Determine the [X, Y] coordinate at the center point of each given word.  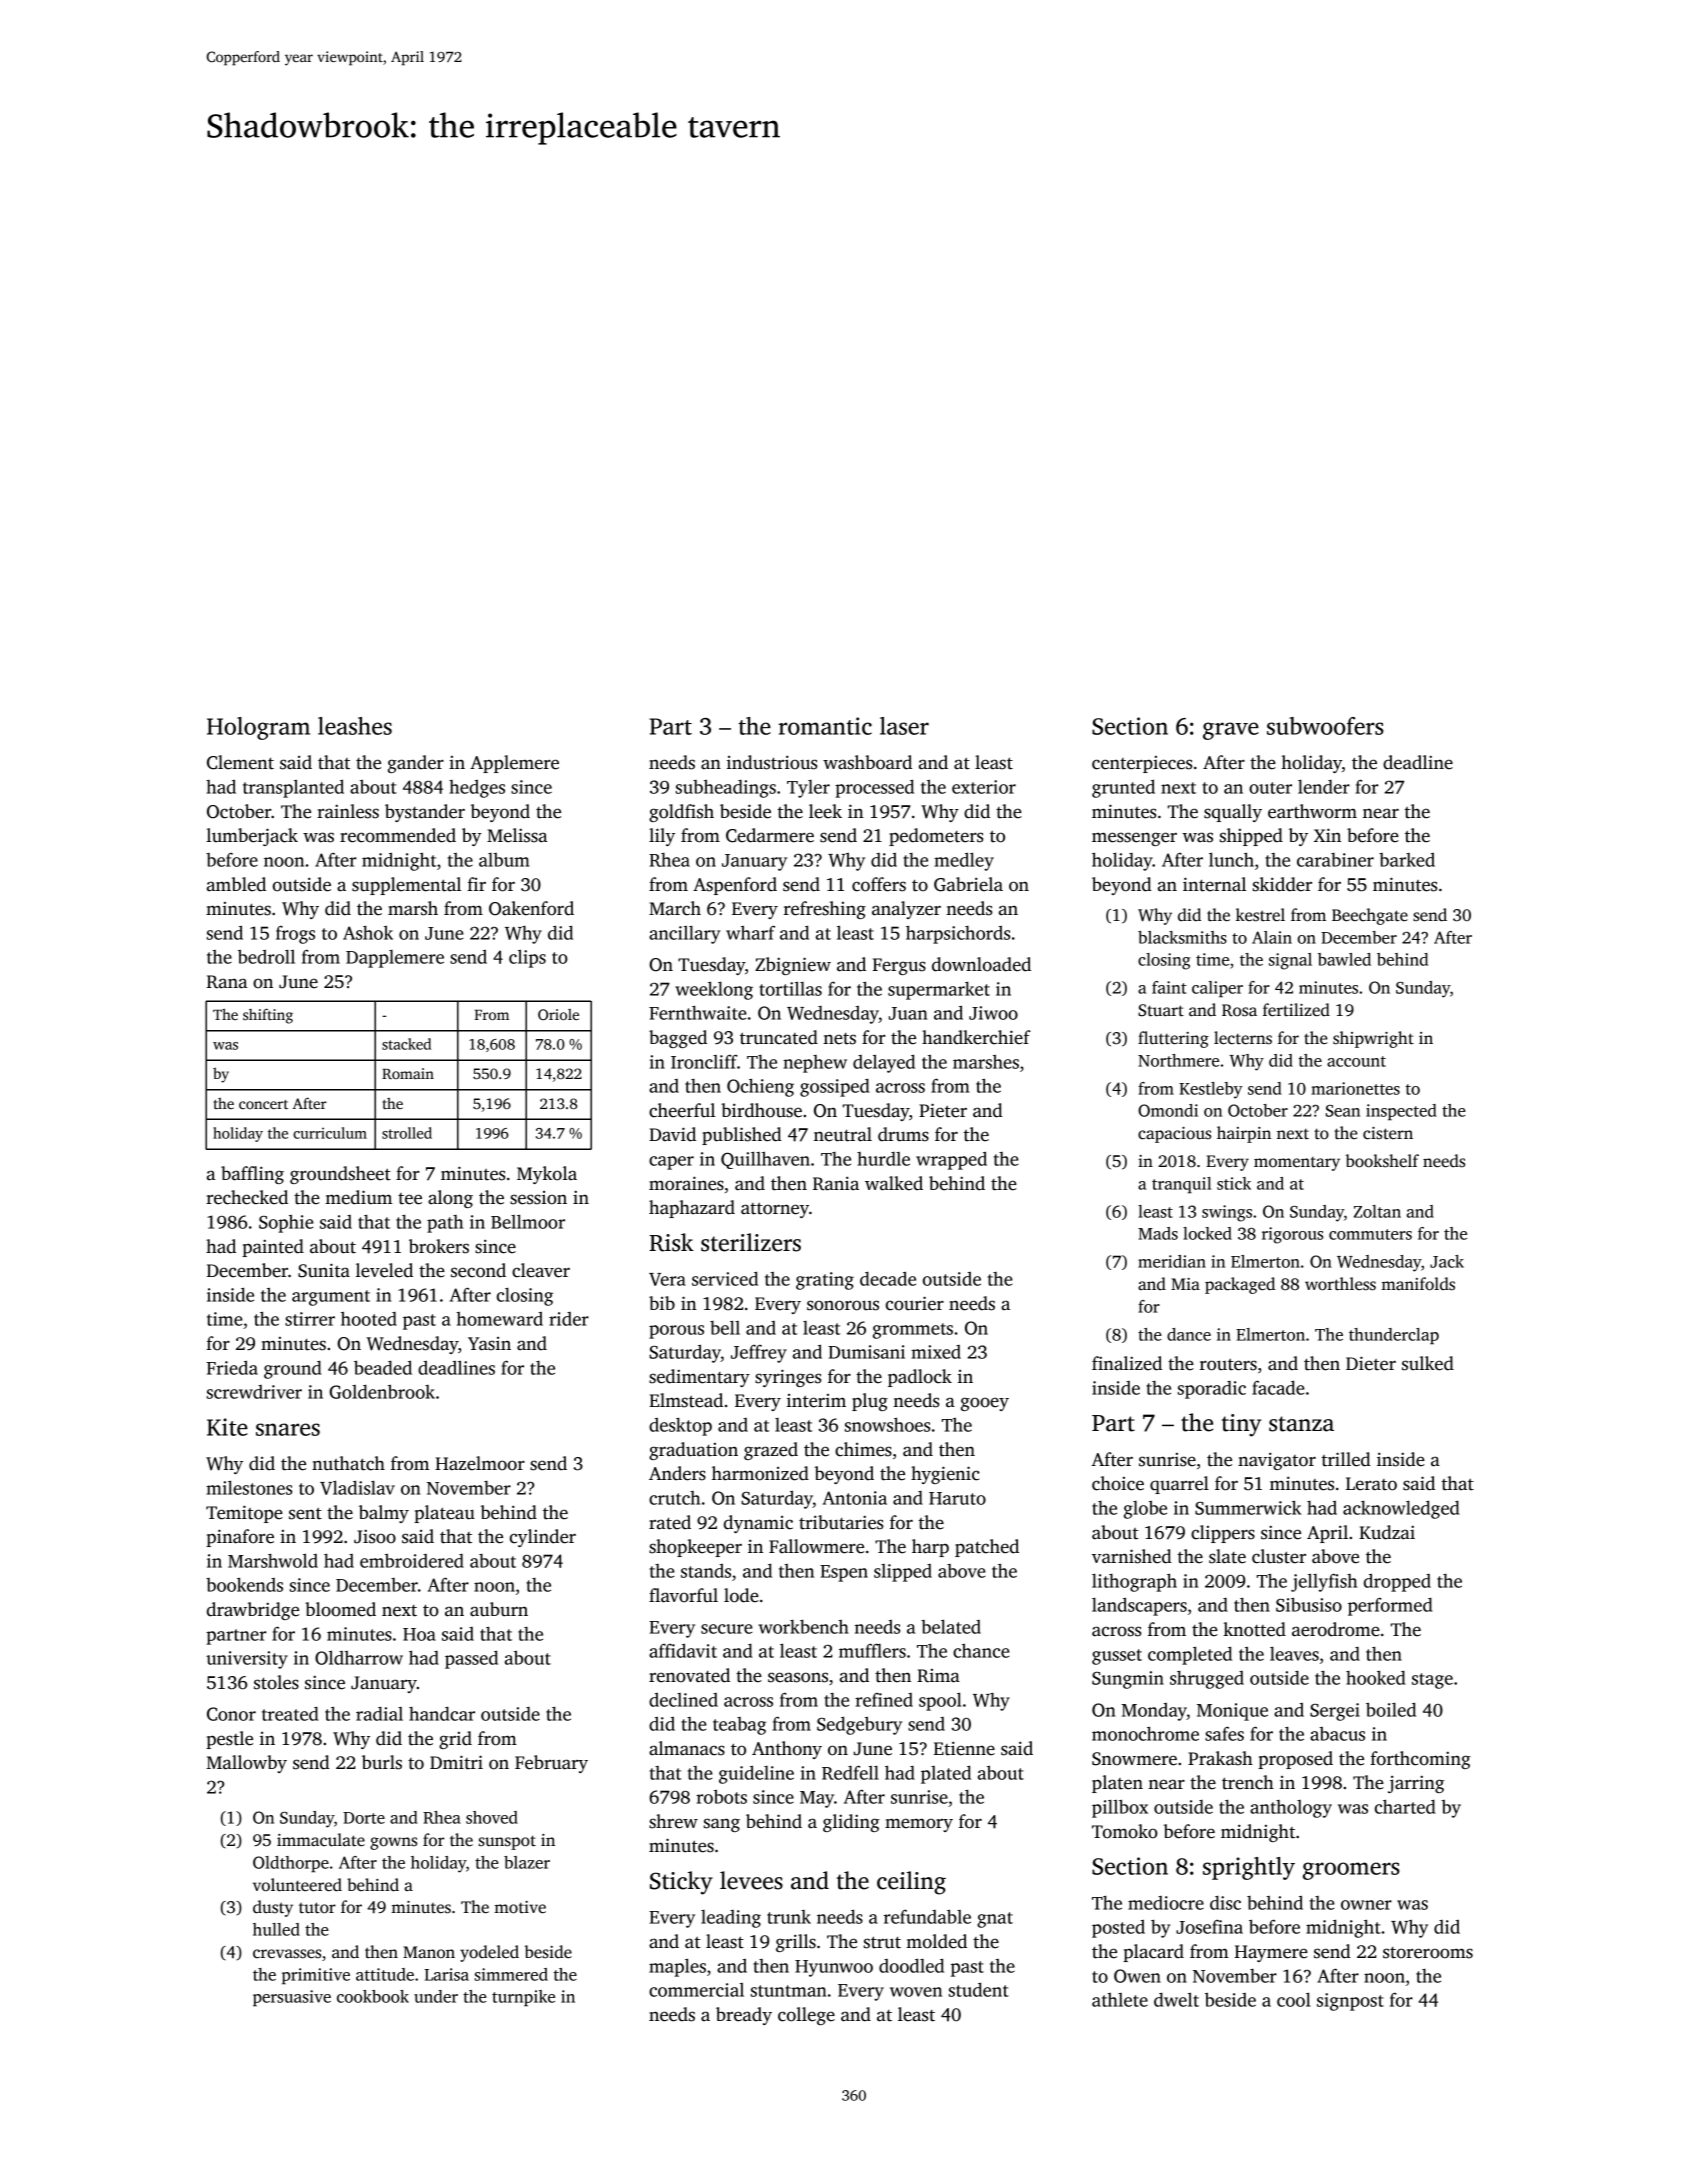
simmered [511, 1974]
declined [683, 1700]
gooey [985, 1404]
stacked [406, 1044]
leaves [1294, 1654]
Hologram [258, 728]
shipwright [1373, 1039]
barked [1407, 860]
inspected [1401, 1112]
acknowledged [1401, 1509]
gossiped [835, 1088]
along [450, 1199]
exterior [984, 787]
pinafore [240, 1538]
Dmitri [456, 1762]
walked [894, 1183]
